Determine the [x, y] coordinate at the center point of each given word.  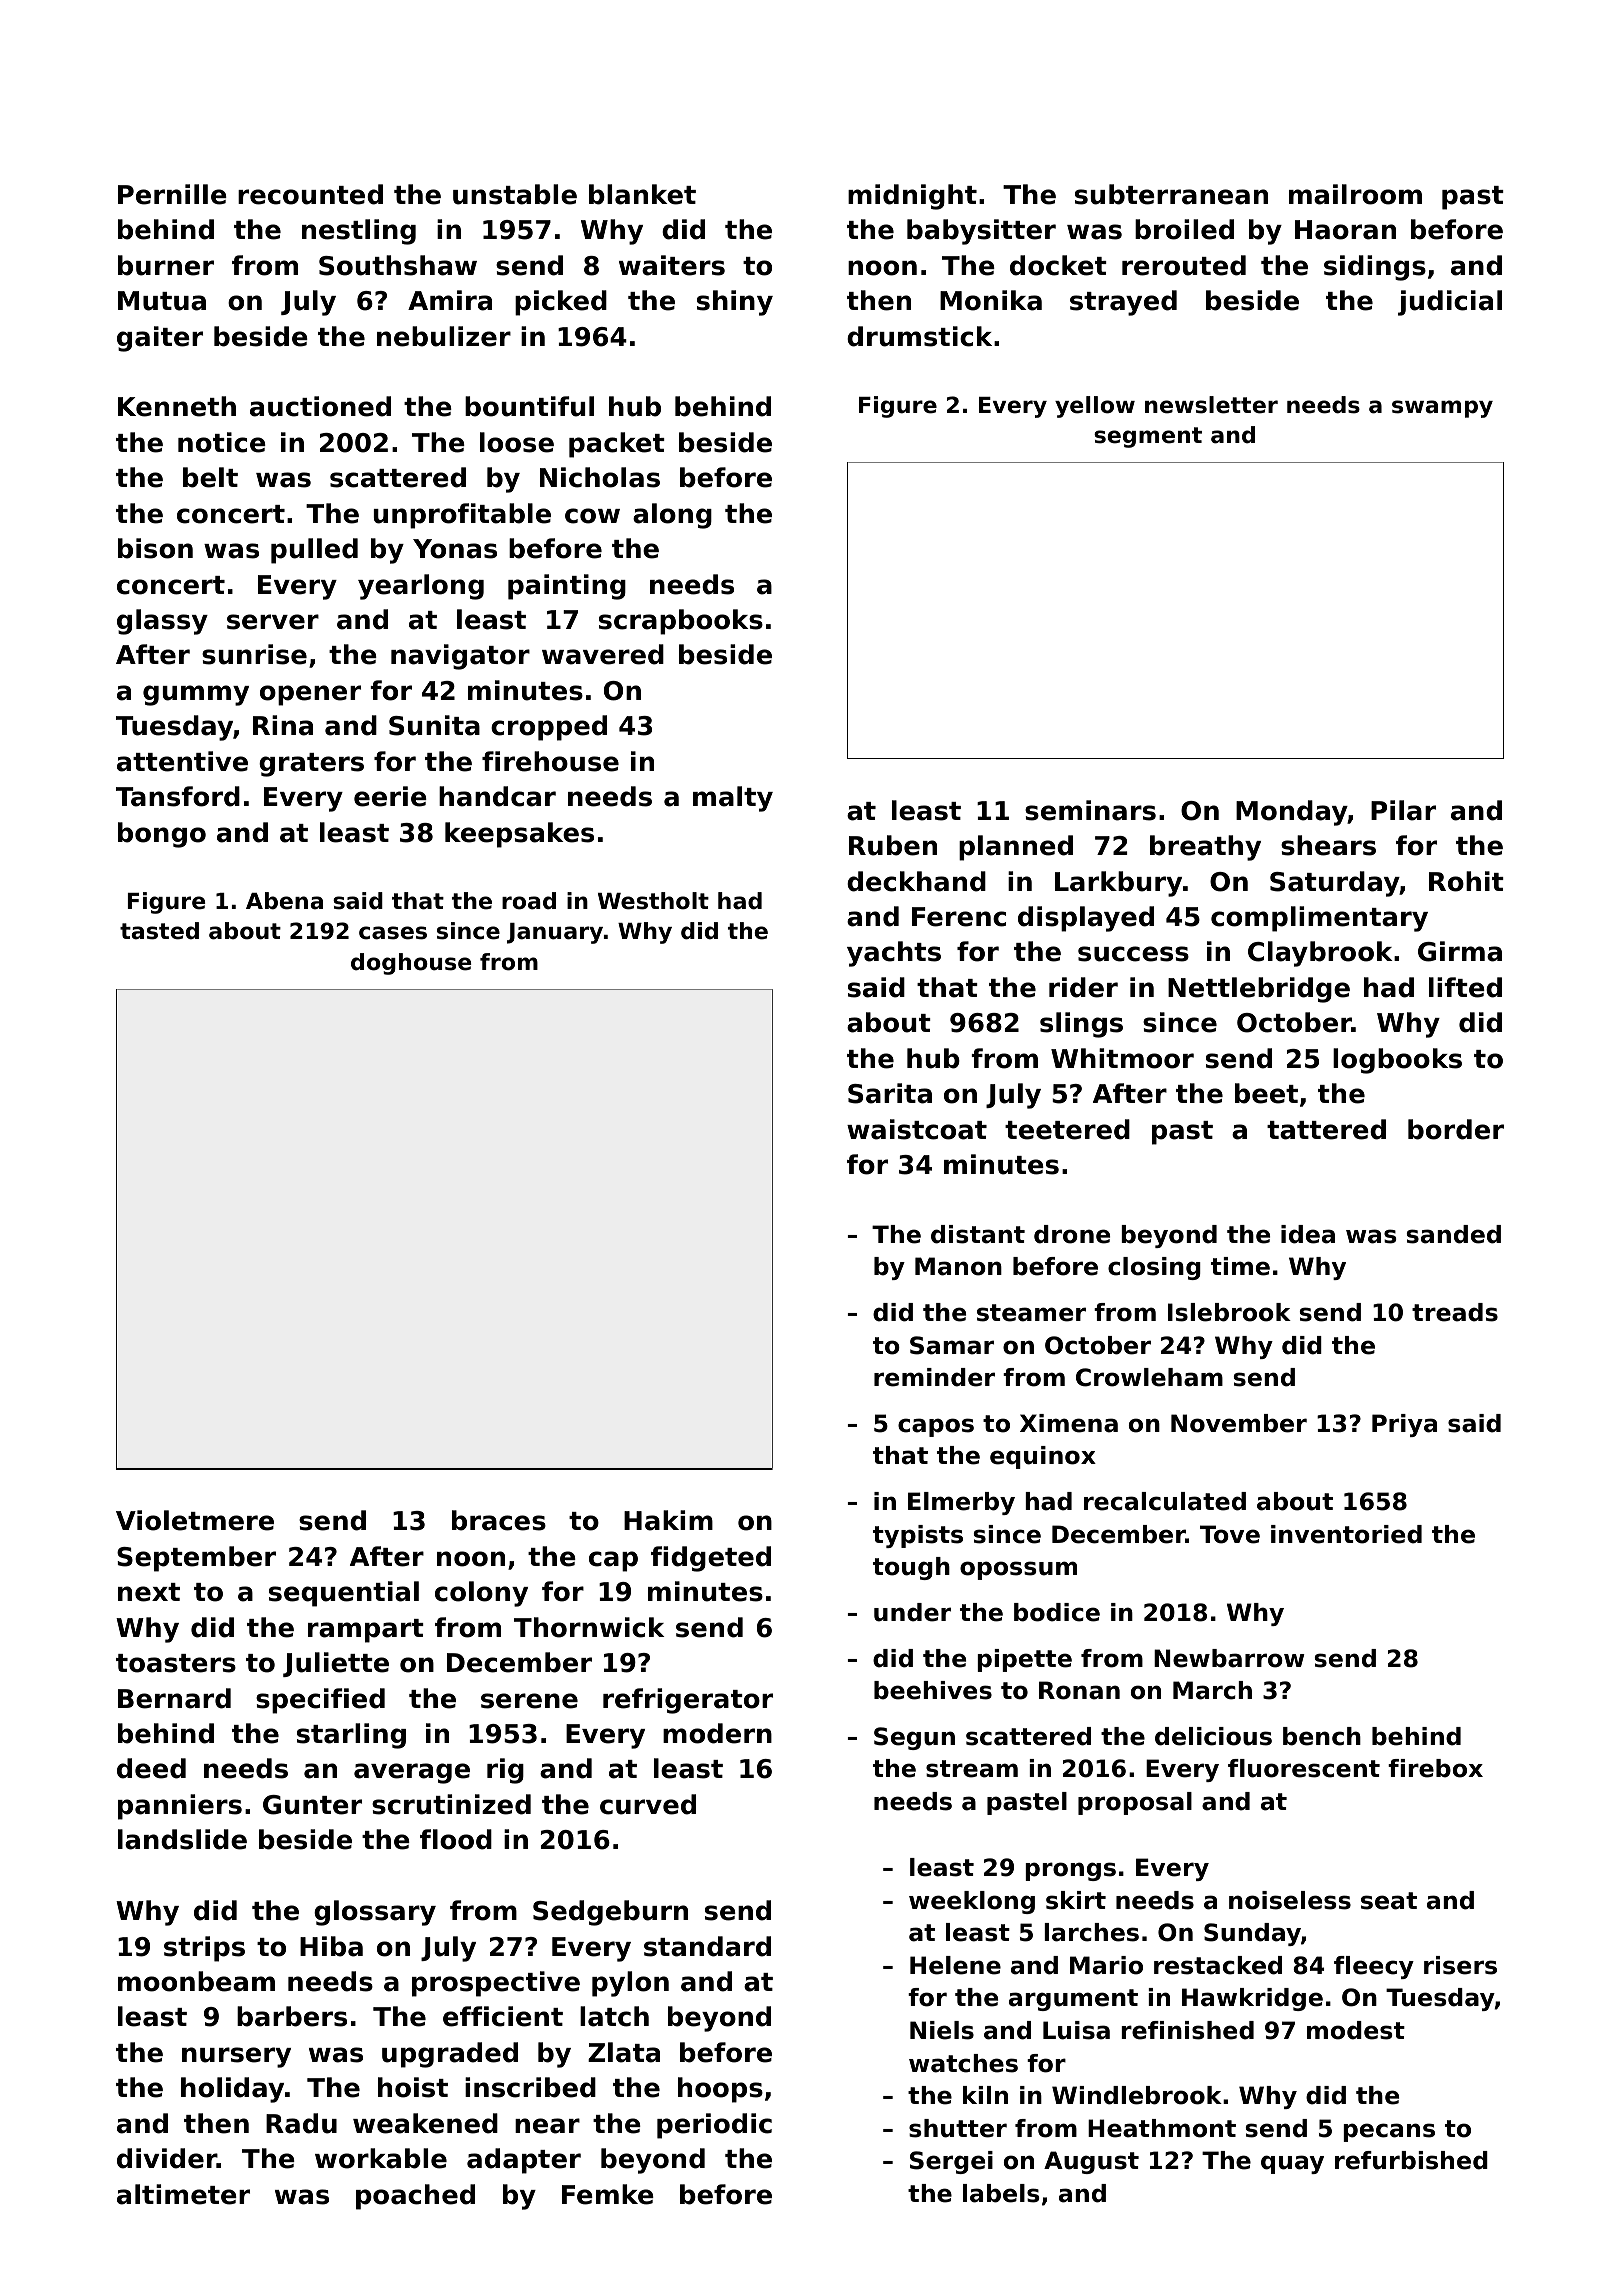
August [1091, 2162]
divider [167, 2158]
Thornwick [589, 1627]
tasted [159, 931]
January [555, 933]
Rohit [1466, 881]
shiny [735, 303]
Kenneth [177, 406]
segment [1148, 437]
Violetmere [195, 1520]
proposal [1135, 1803]
